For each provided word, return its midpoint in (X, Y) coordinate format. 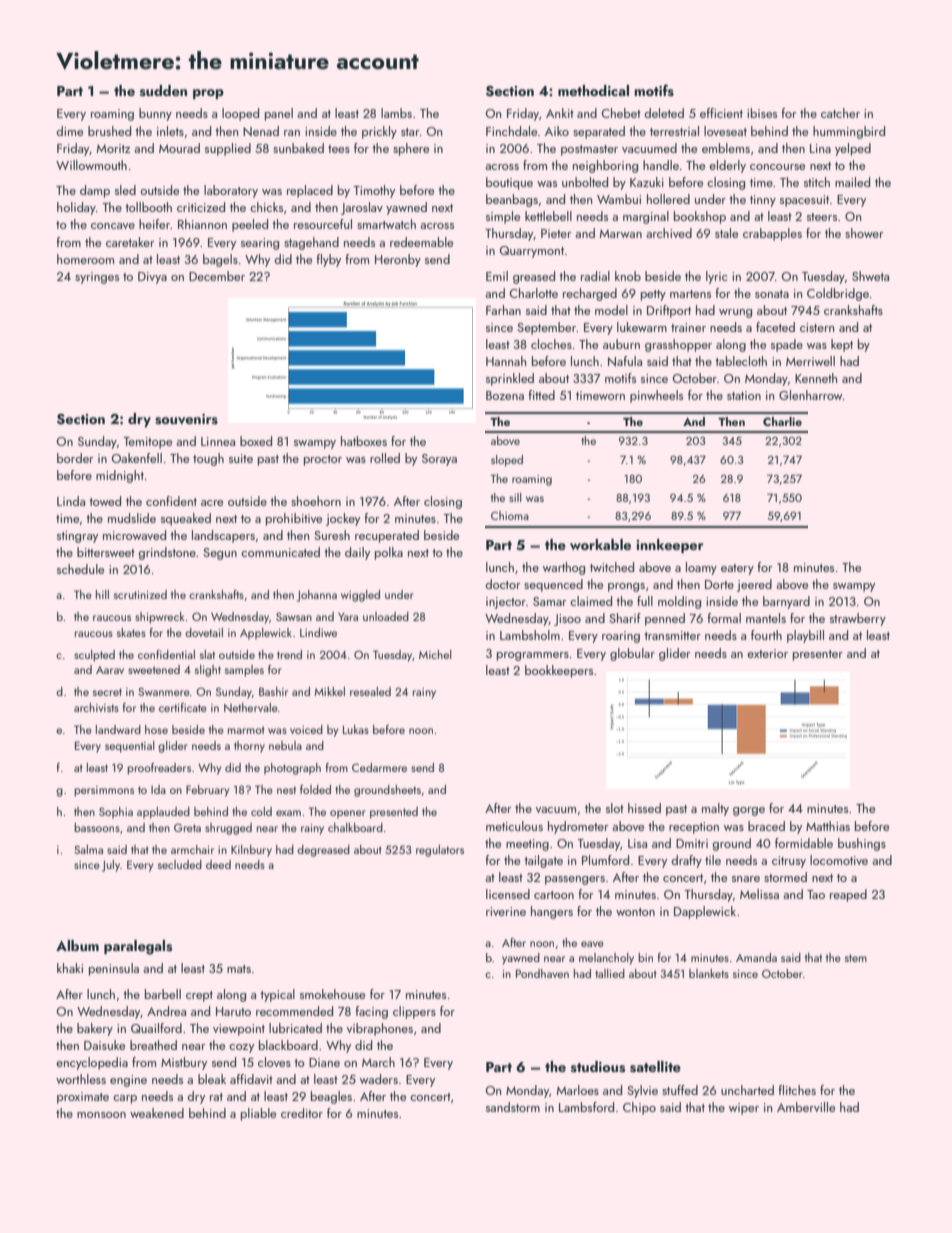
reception (694, 828)
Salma (88, 849)
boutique (509, 183)
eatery (737, 569)
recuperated (387, 536)
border (75, 458)
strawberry (858, 619)
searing (260, 244)
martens (690, 294)
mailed (852, 182)
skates (131, 632)
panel (279, 114)
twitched (612, 567)
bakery (95, 1029)
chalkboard (355, 827)
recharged (590, 294)
